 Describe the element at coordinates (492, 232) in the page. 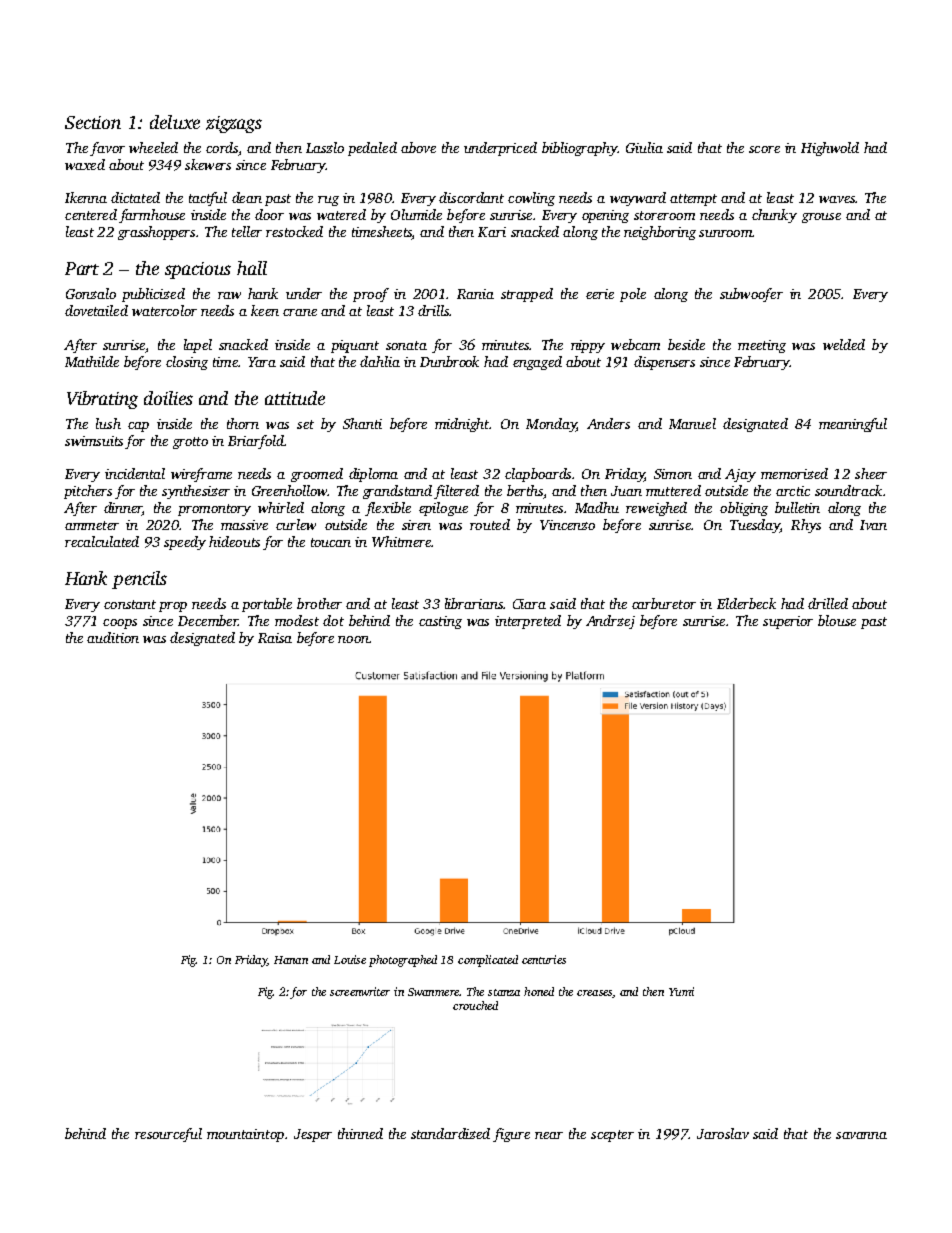

I see `Kari` at that location.
